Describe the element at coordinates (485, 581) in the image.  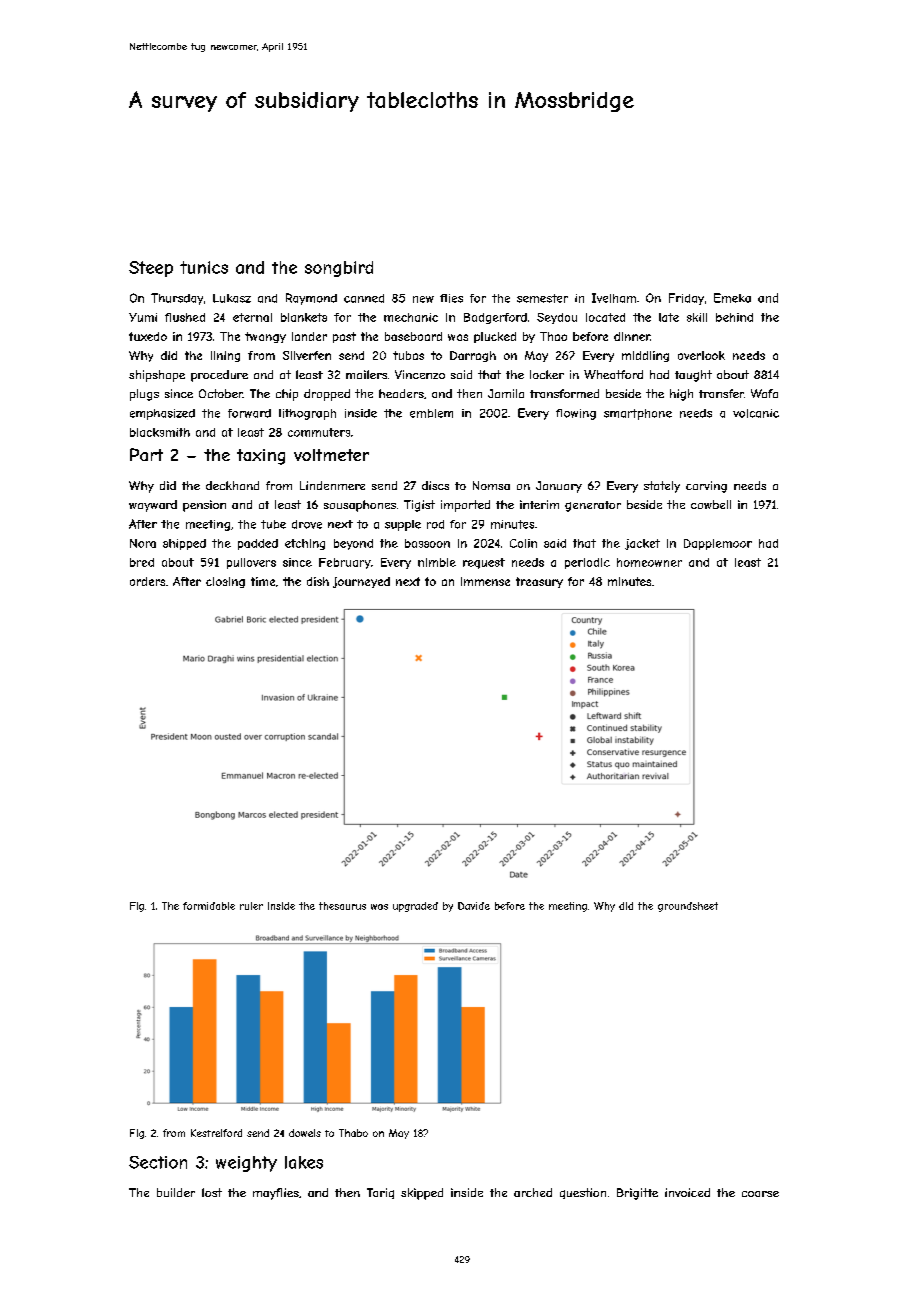
I see `immense` at that location.
